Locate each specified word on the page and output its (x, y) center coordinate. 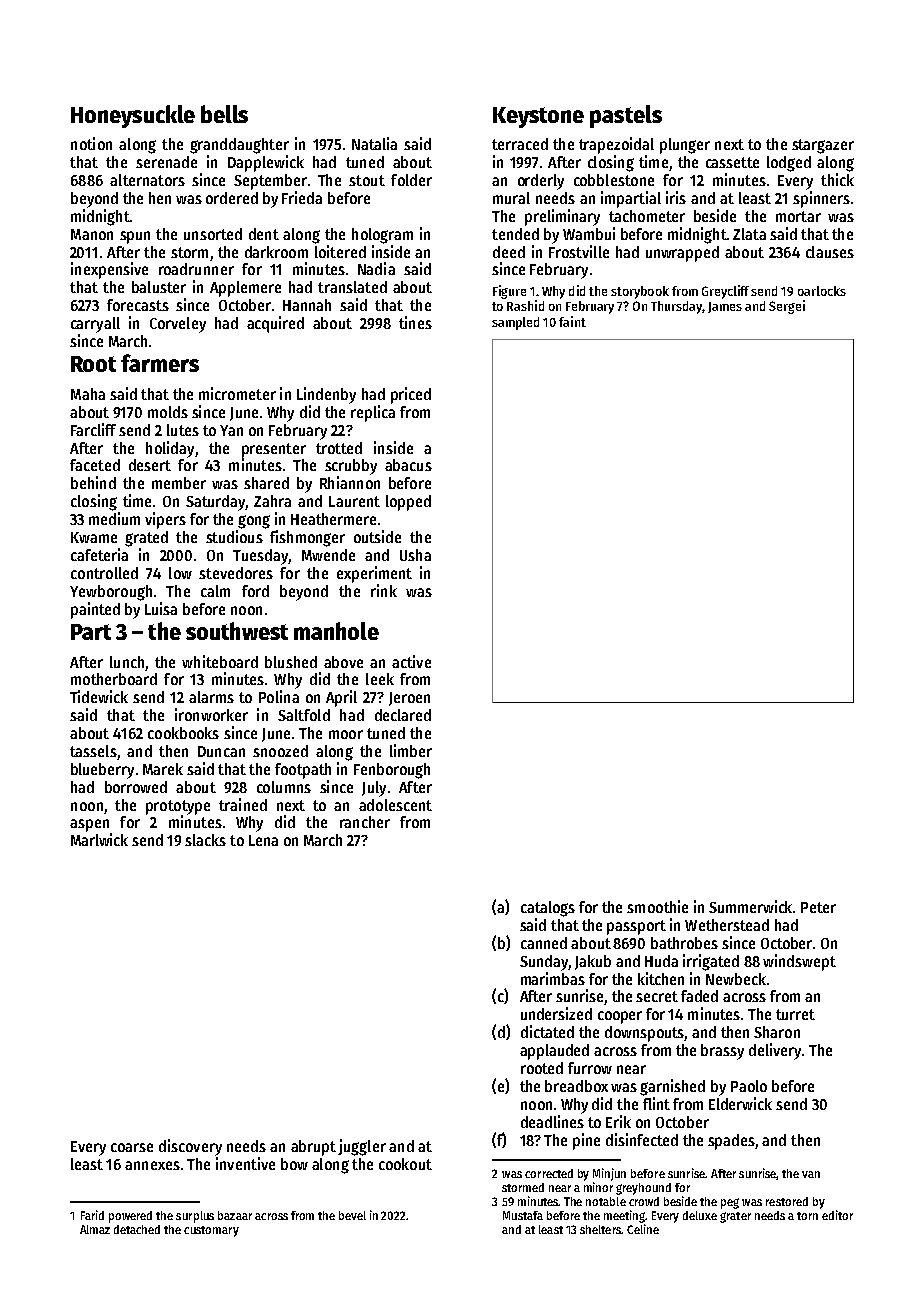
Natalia (374, 143)
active (411, 661)
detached (137, 1229)
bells (224, 114)
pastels (626, 116)
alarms (211, 697)
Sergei (787, 307)
